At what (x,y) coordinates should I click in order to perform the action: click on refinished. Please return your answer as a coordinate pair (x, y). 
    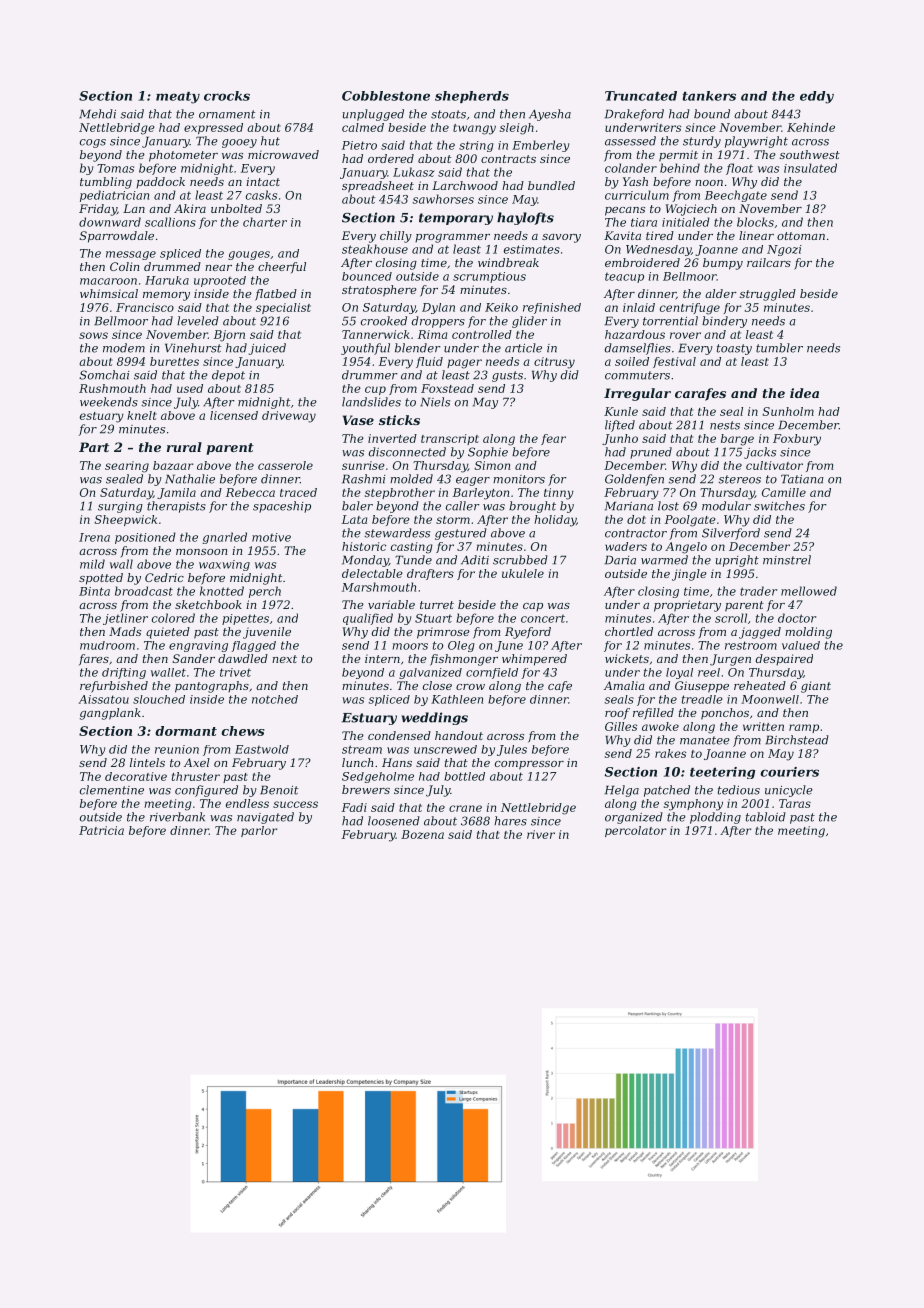
    Looking at the image, I should click on (552, 308).
